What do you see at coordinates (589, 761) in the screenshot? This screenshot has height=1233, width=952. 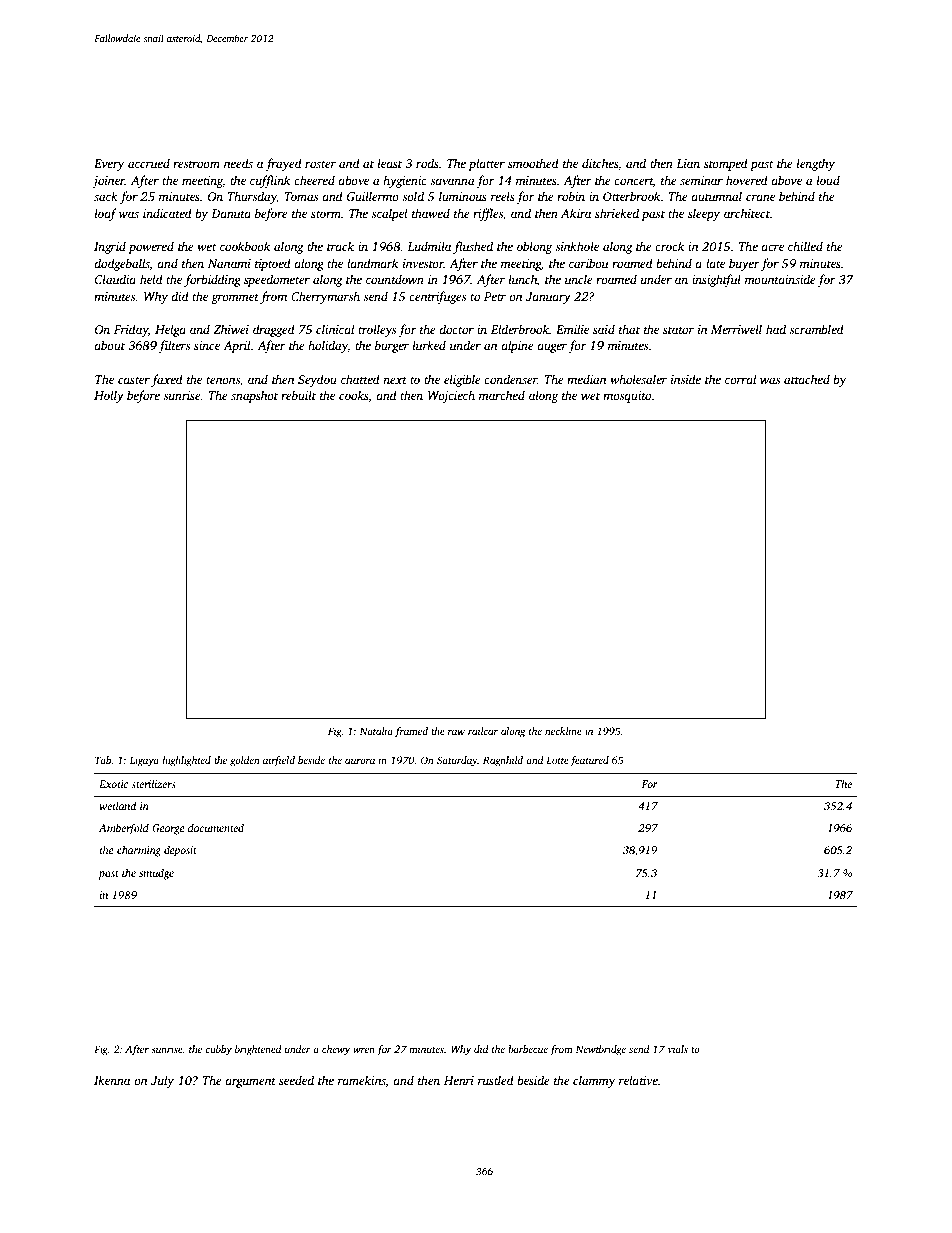 I see `featured` at bounding box center [589, 761].
